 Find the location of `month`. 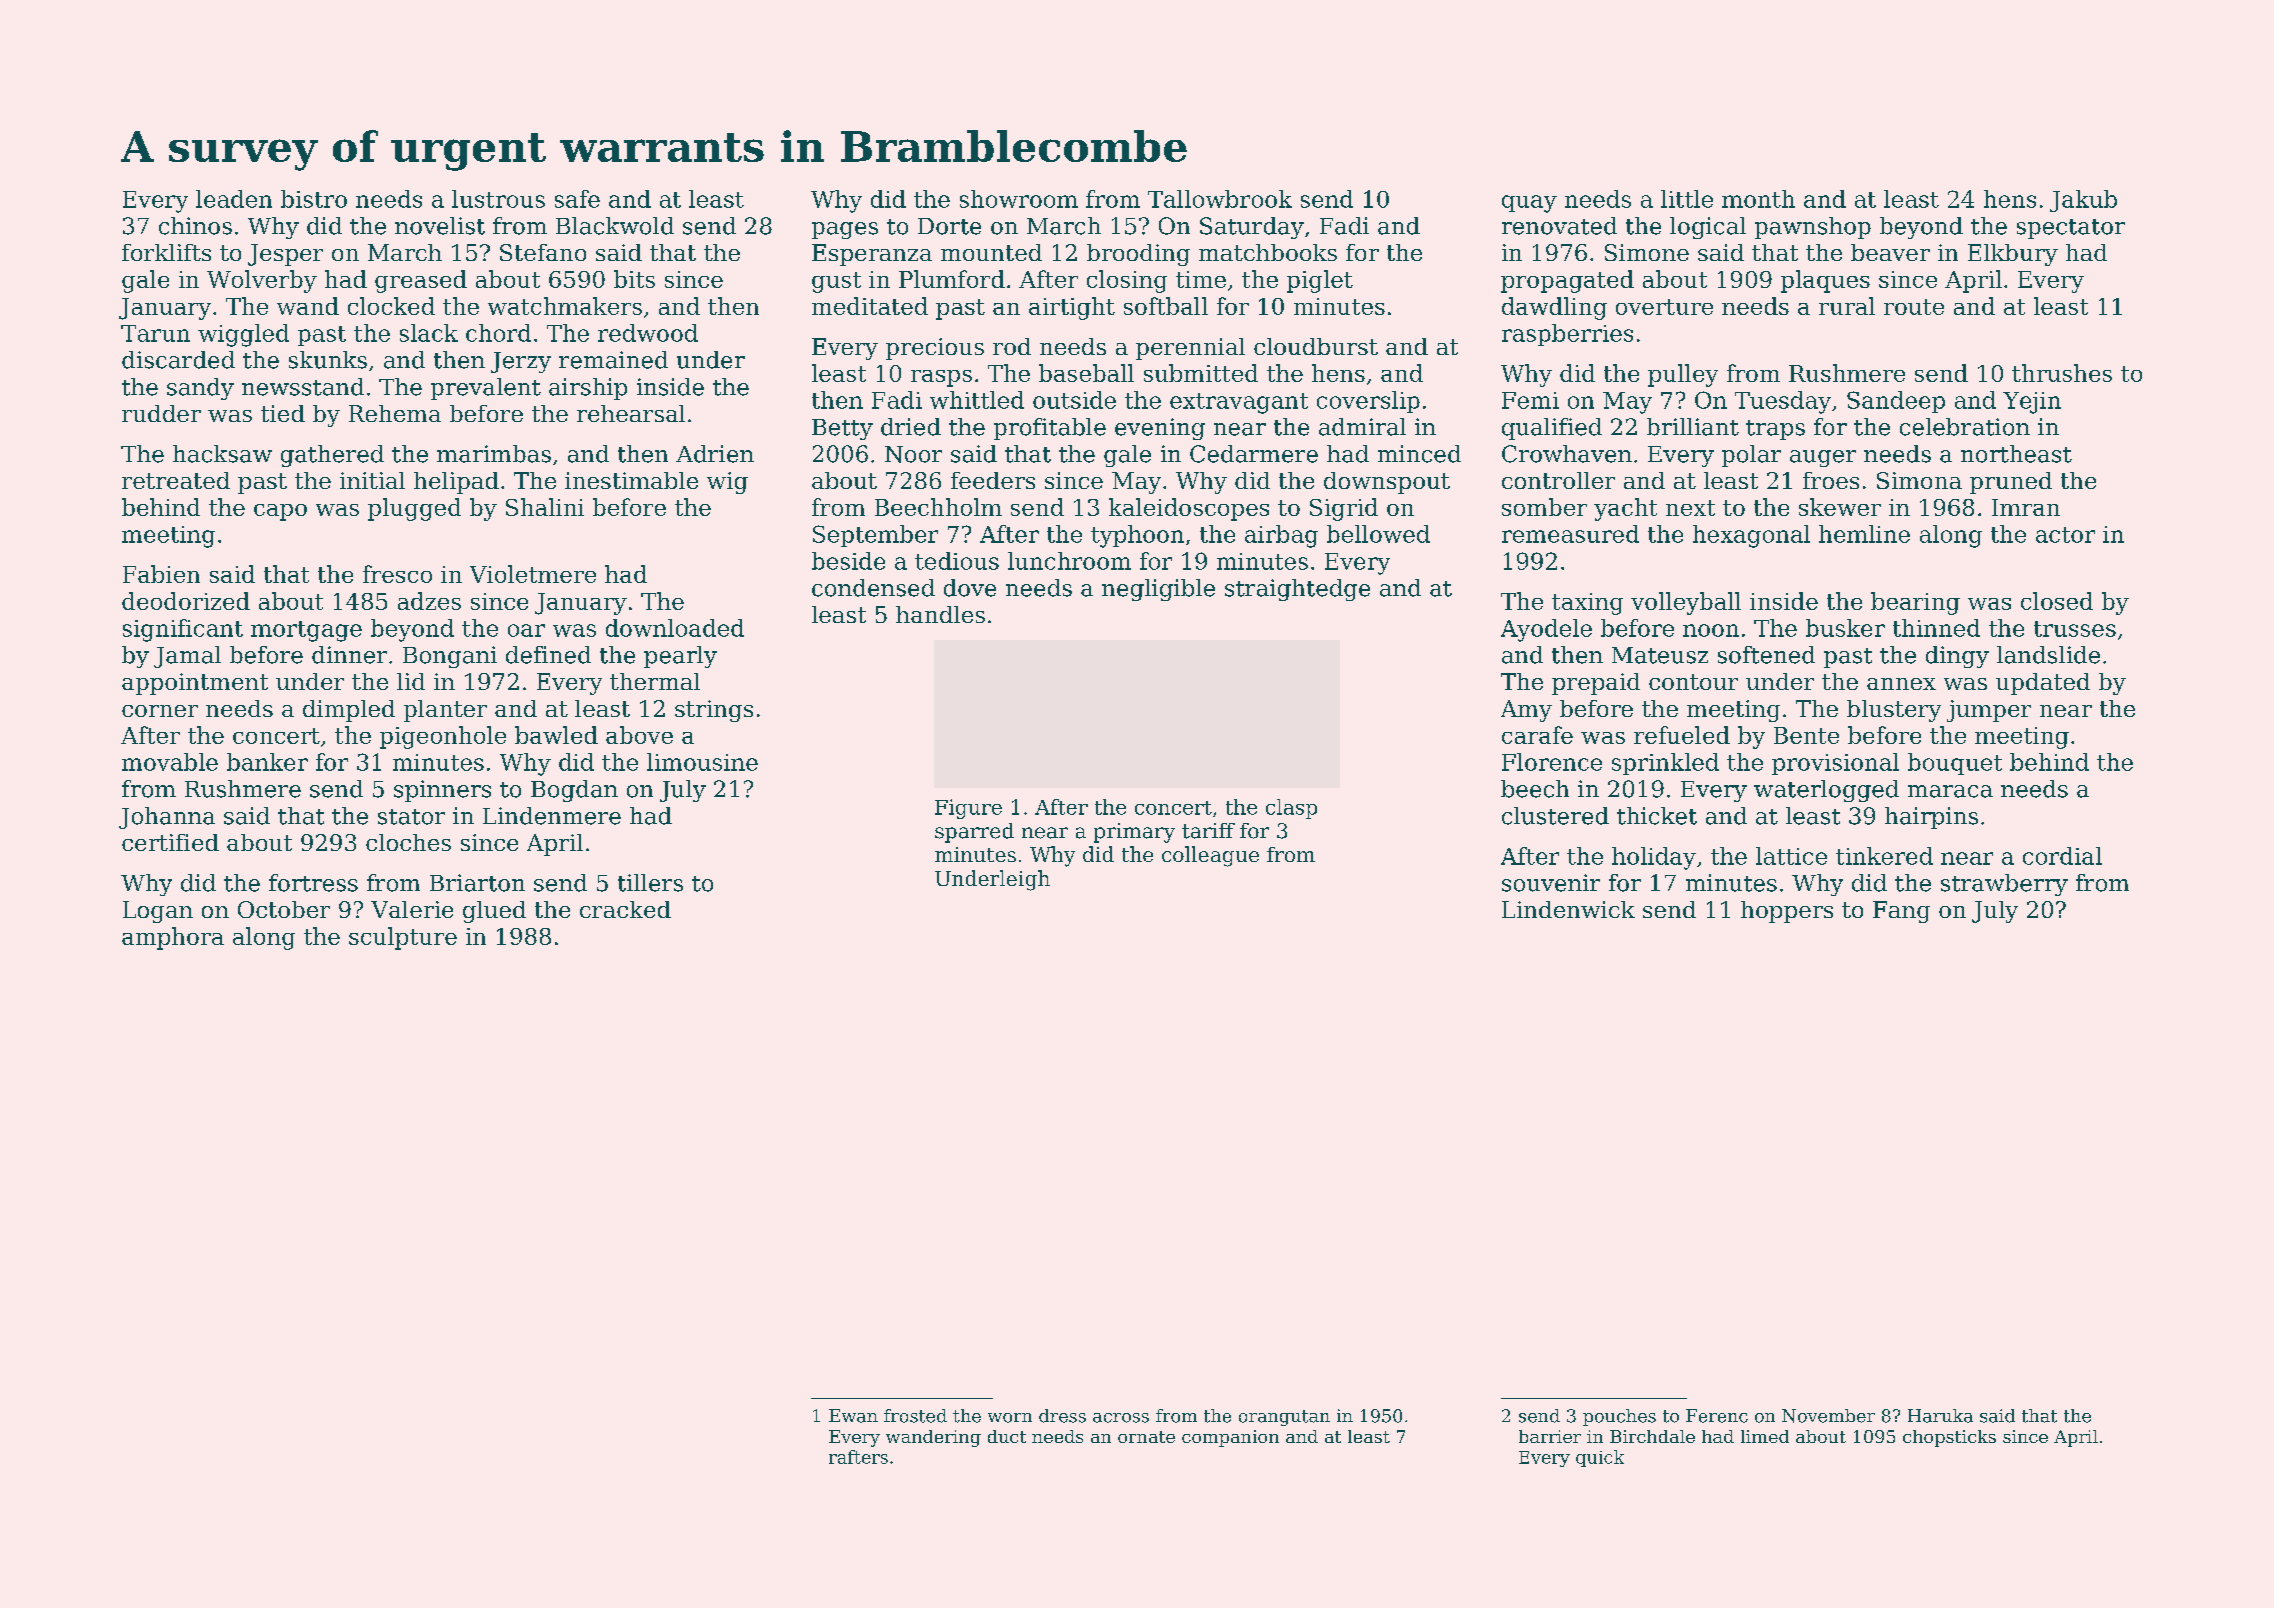

month is located at coordinates (1758, 199).
